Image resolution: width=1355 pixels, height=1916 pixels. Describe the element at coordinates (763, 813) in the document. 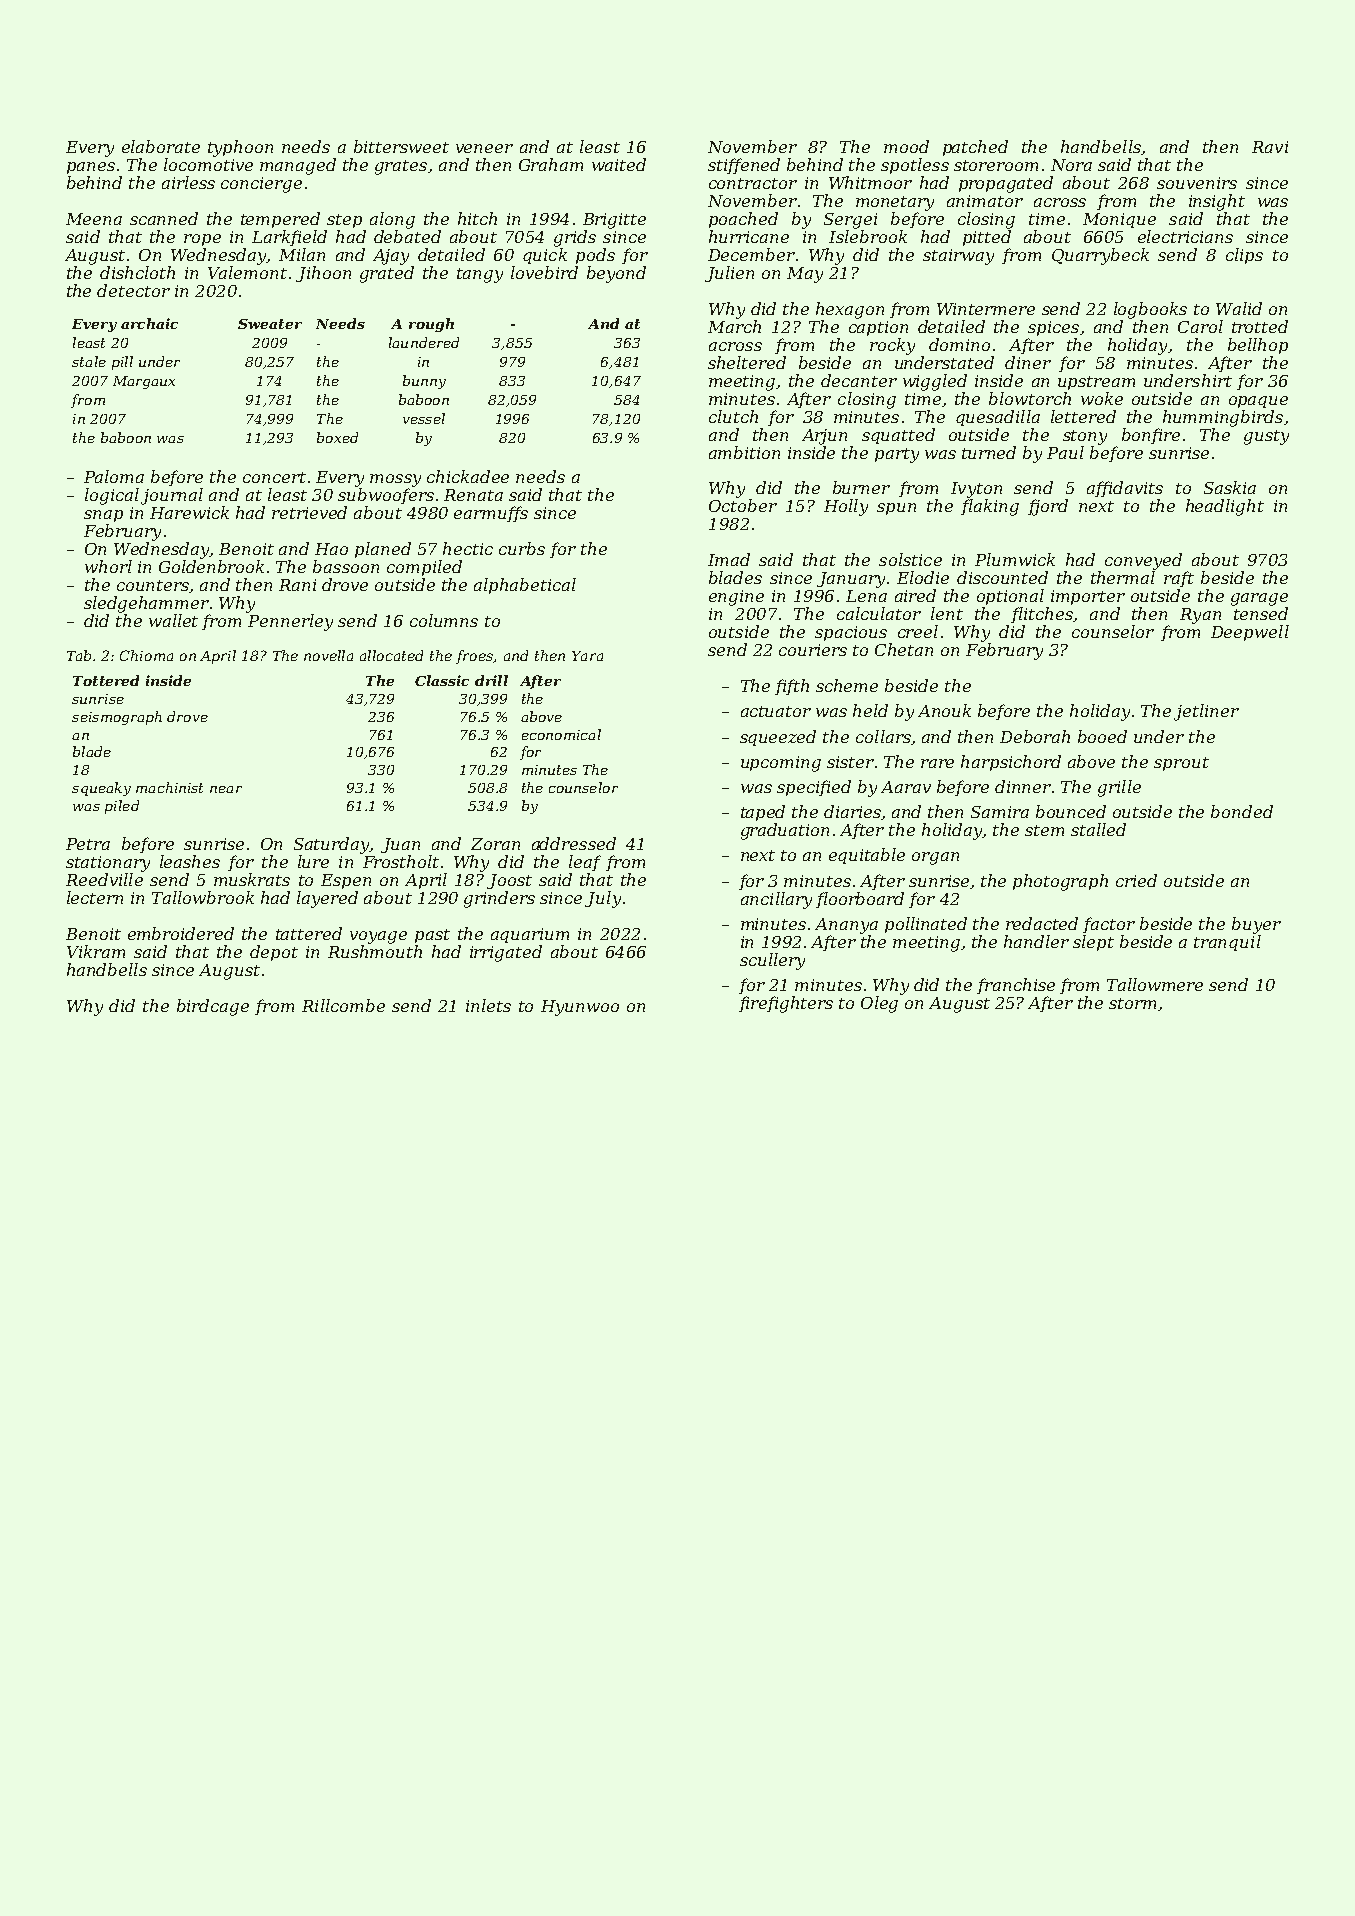

I see `taped` at that location.
